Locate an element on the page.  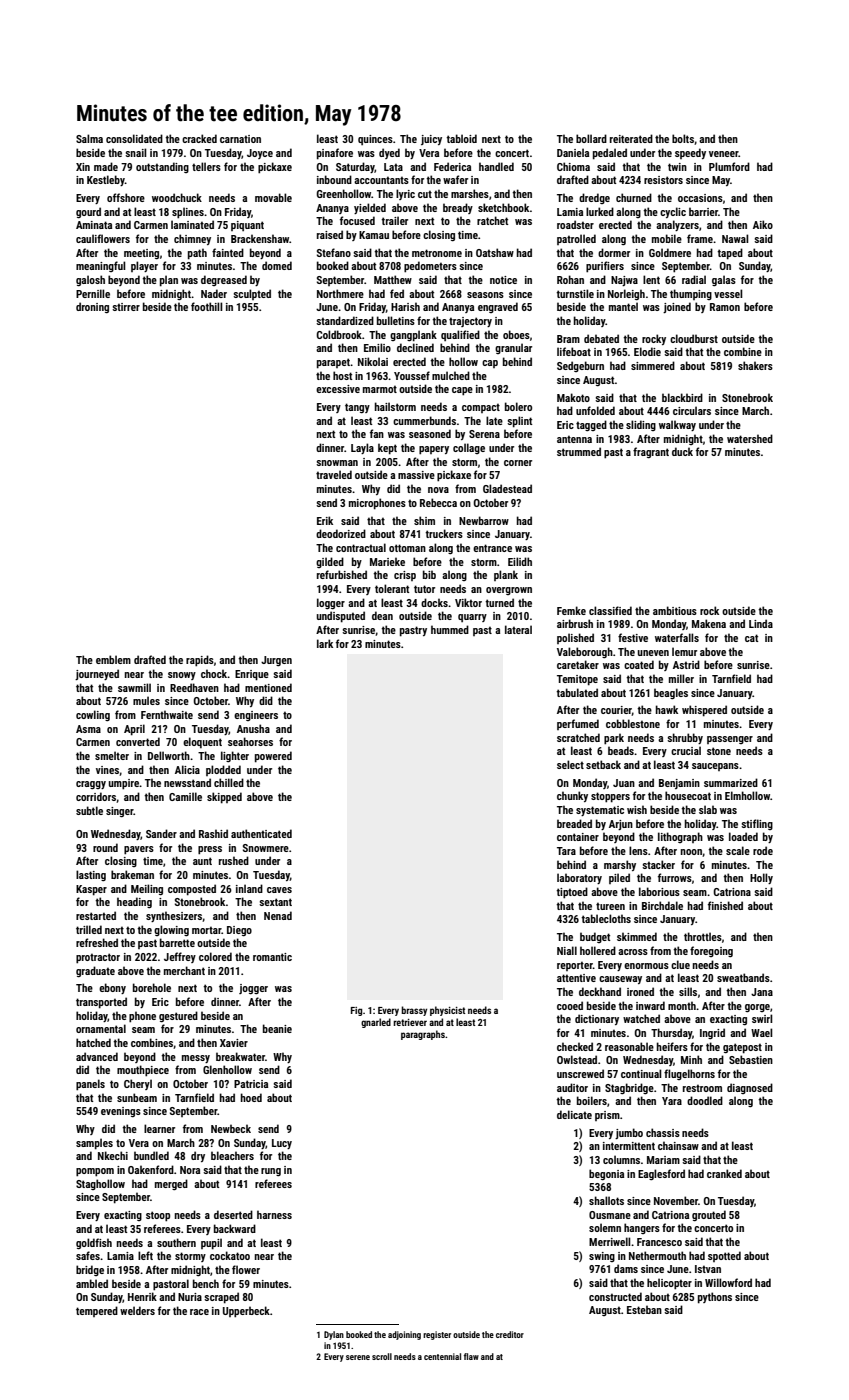
standardized is located at coordinates (345, 320).
